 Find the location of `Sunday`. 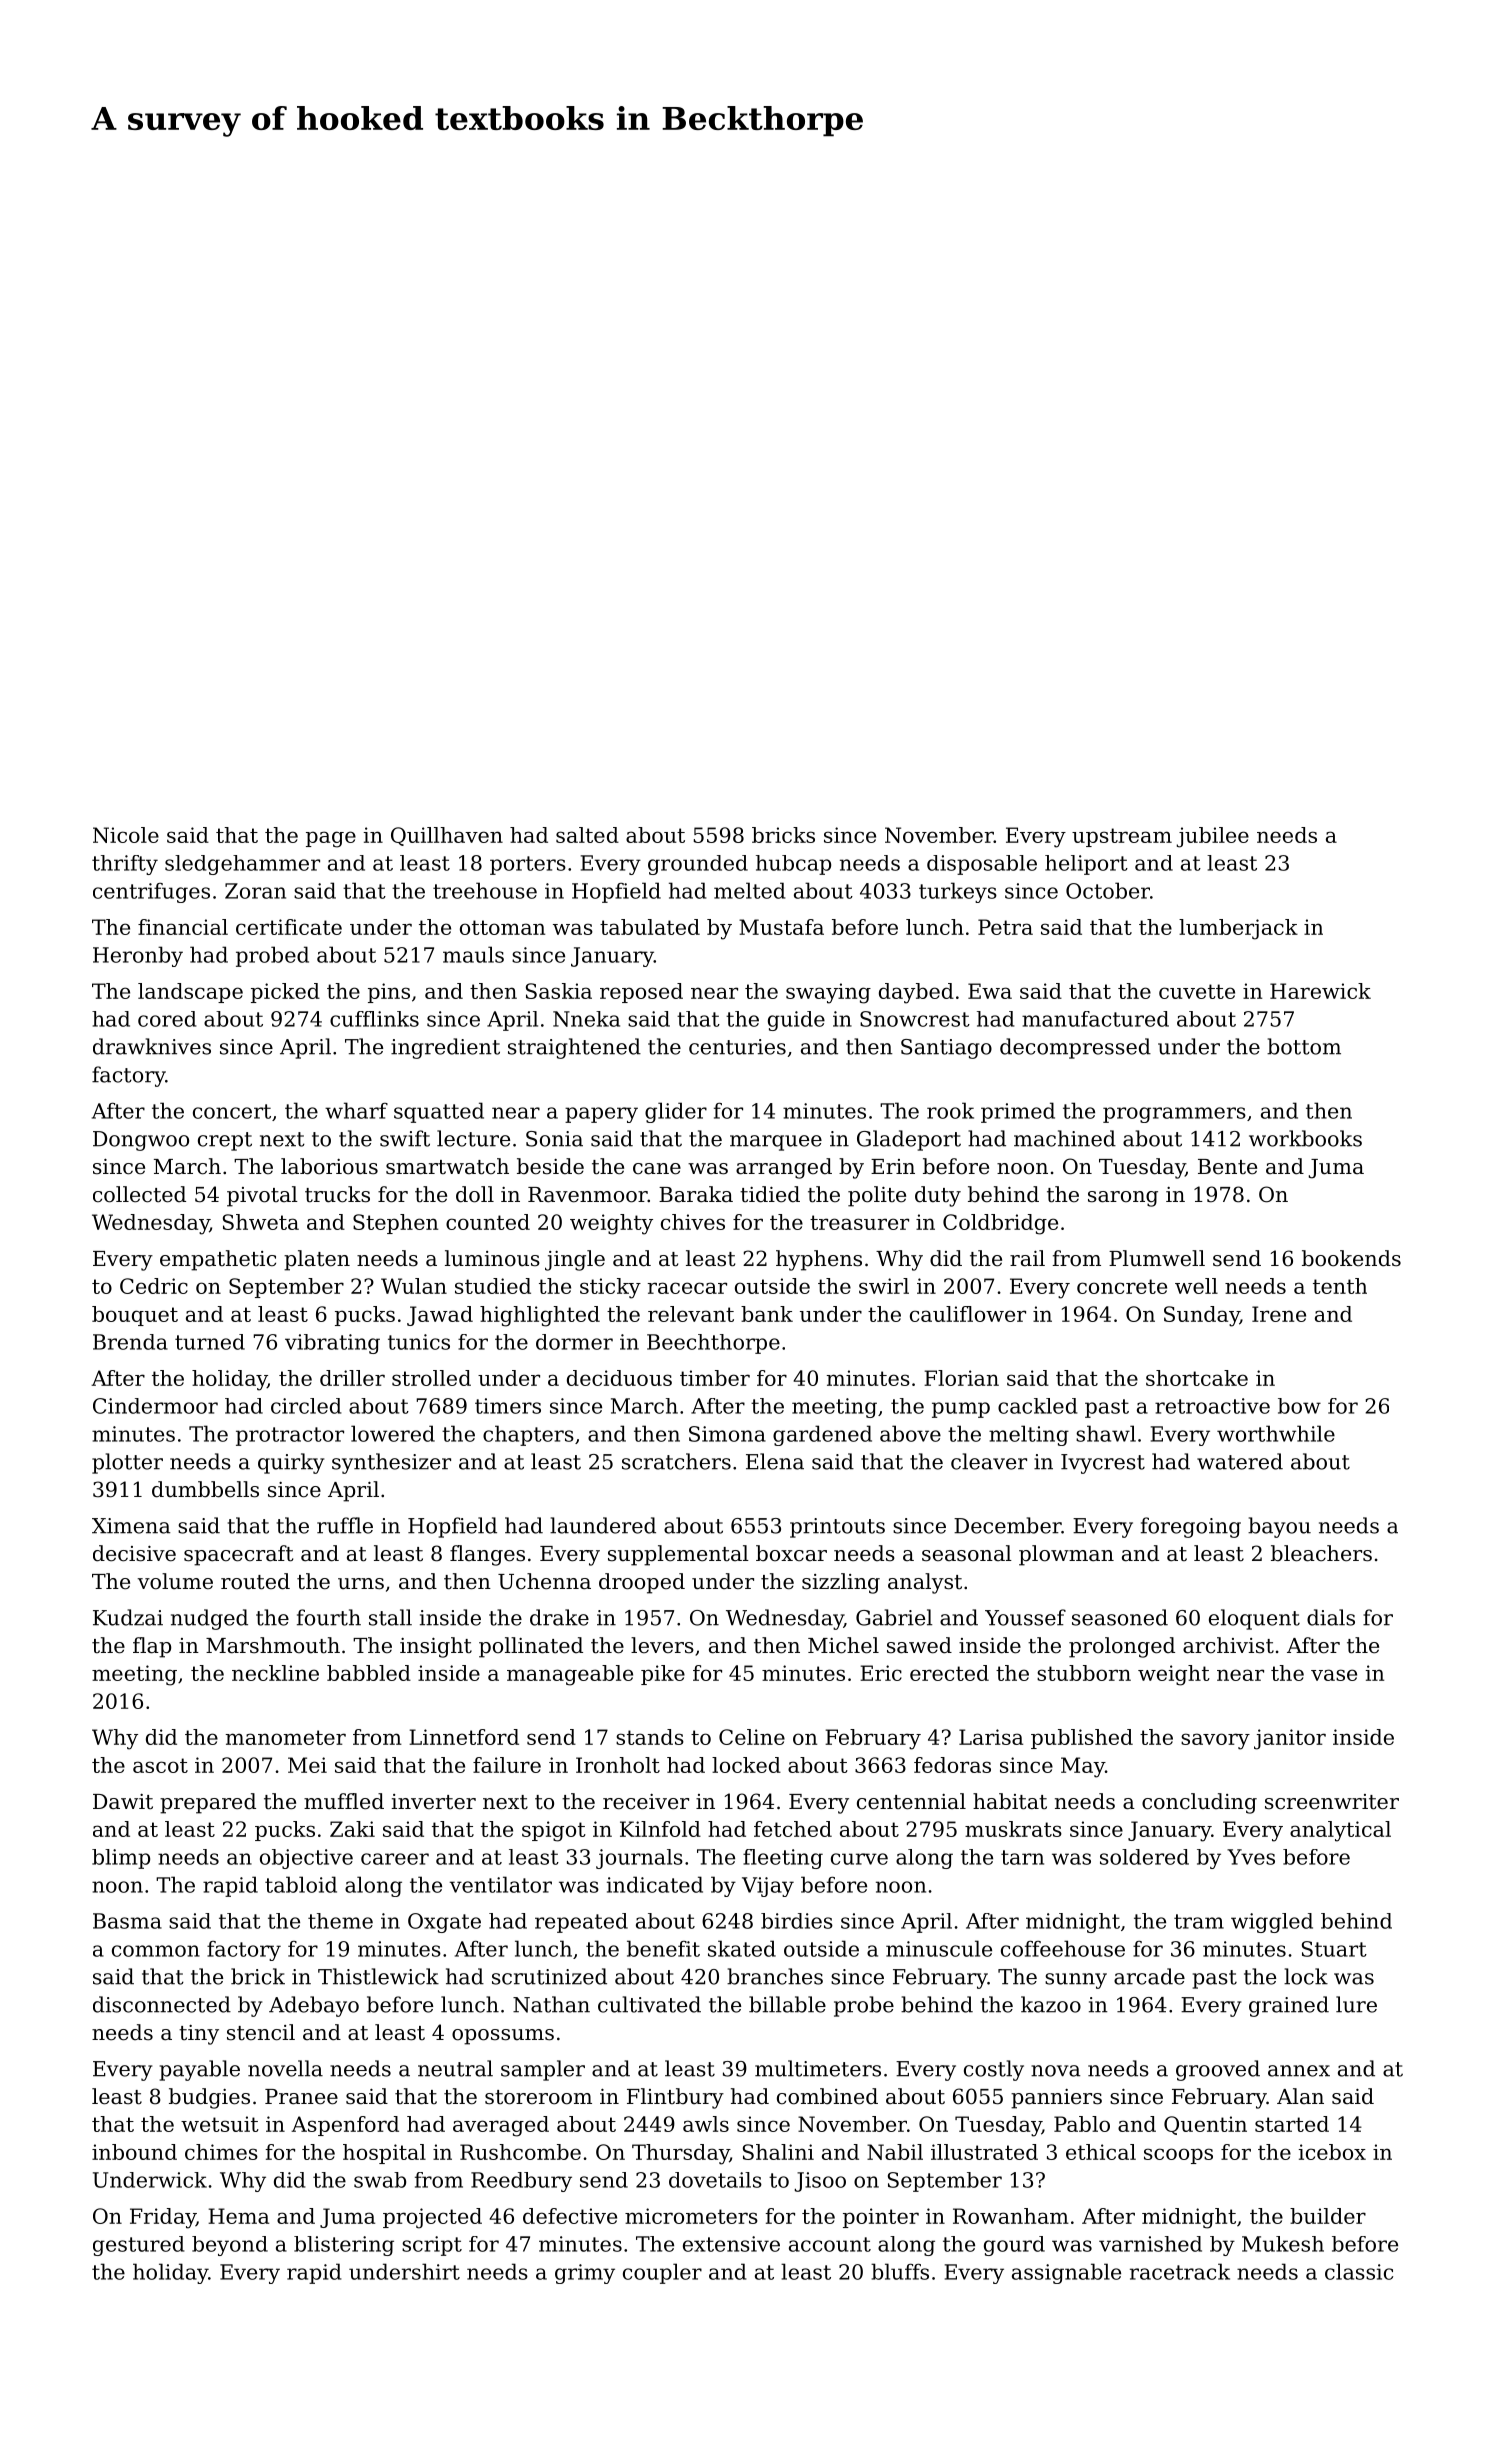

Sunday is located at coordinates (1202, 1316).
